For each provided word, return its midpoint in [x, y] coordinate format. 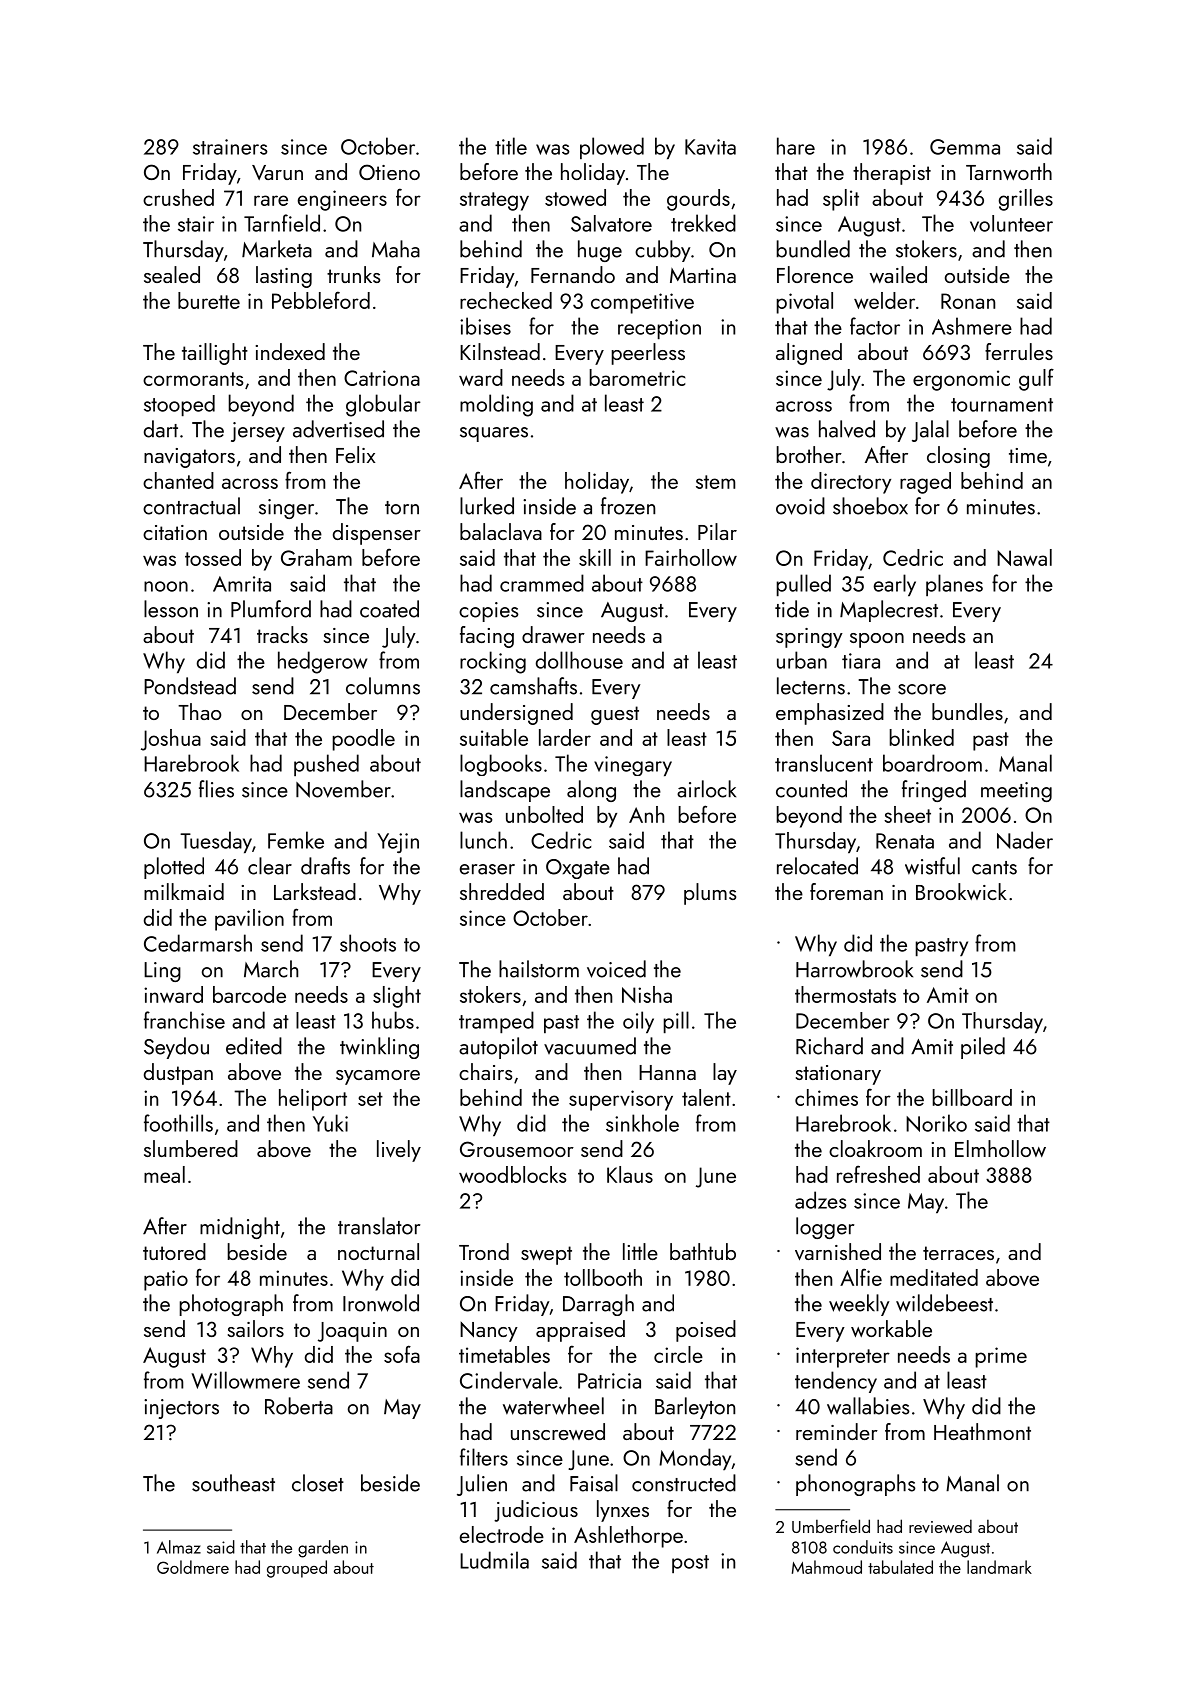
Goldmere [193, 1567]
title [511, 146]
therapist [892, 174]
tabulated [900, 1567]
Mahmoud [827, 1567]
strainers [230, 147]
